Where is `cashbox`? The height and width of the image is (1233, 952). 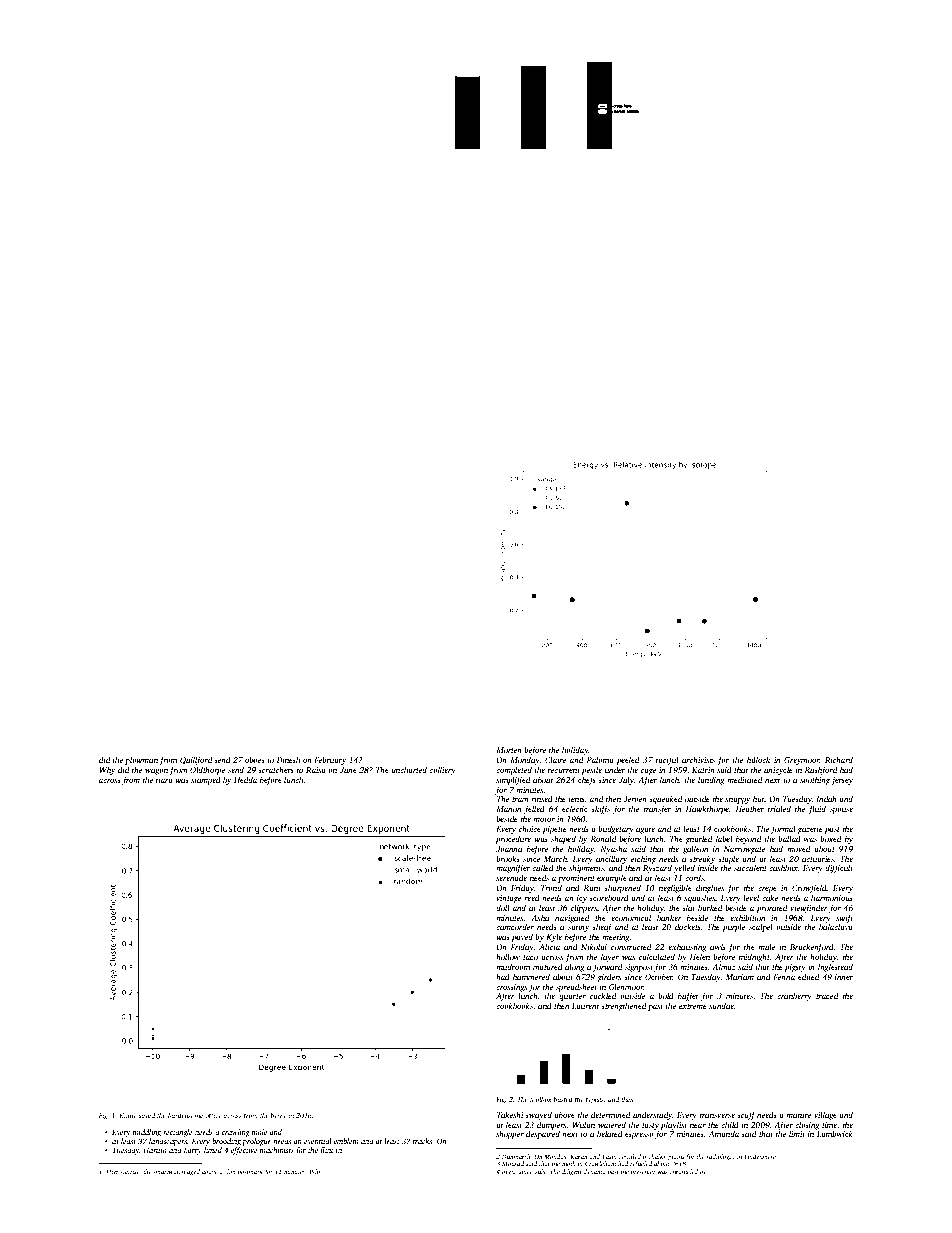 cashbox is located at coordinates (783, 867).
